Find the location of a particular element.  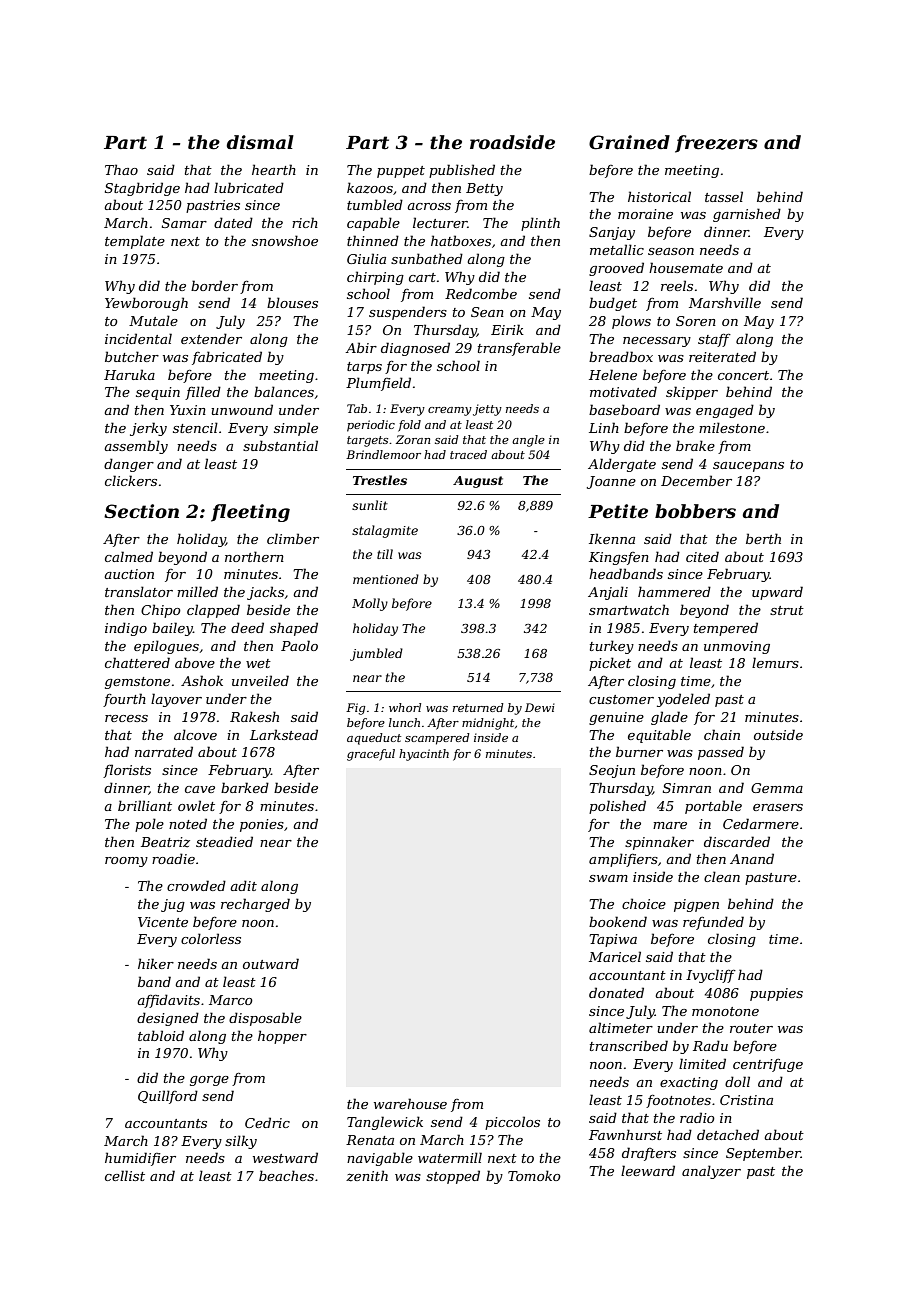

Marshville is located at coordinates (725, 302).
